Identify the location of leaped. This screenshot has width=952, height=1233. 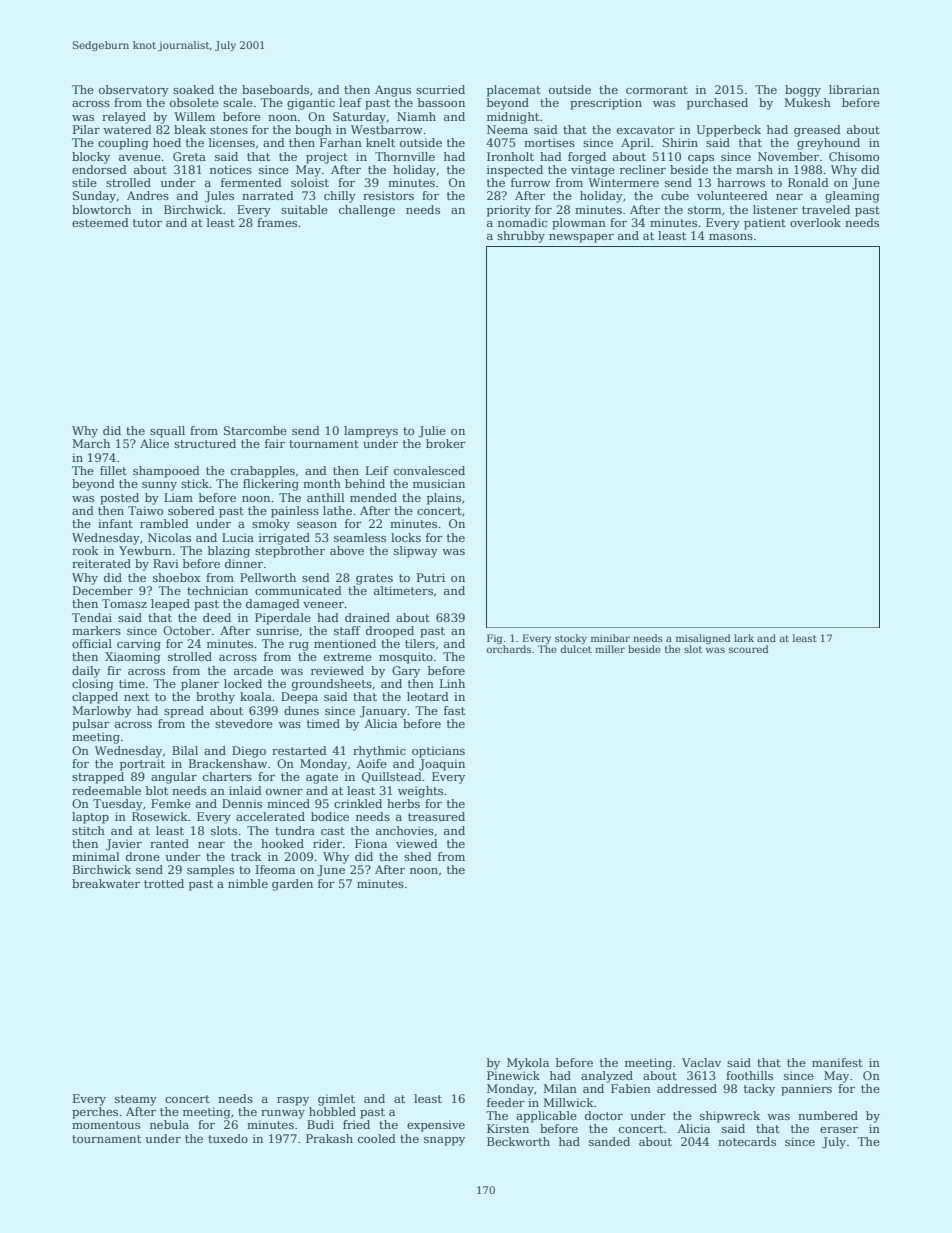
(170, 605).
